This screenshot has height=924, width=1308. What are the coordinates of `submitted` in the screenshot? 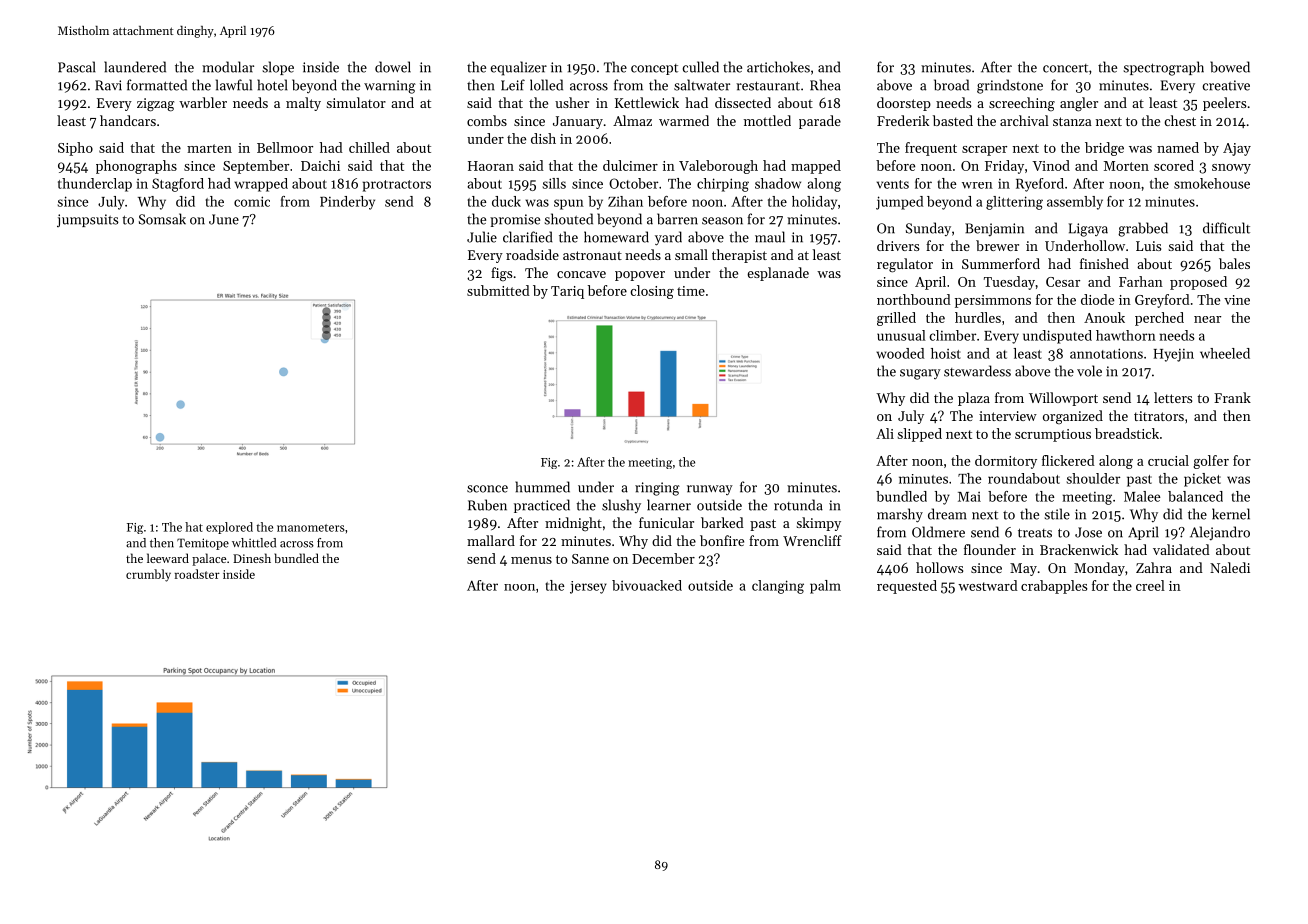 It's located at (498, 290).
